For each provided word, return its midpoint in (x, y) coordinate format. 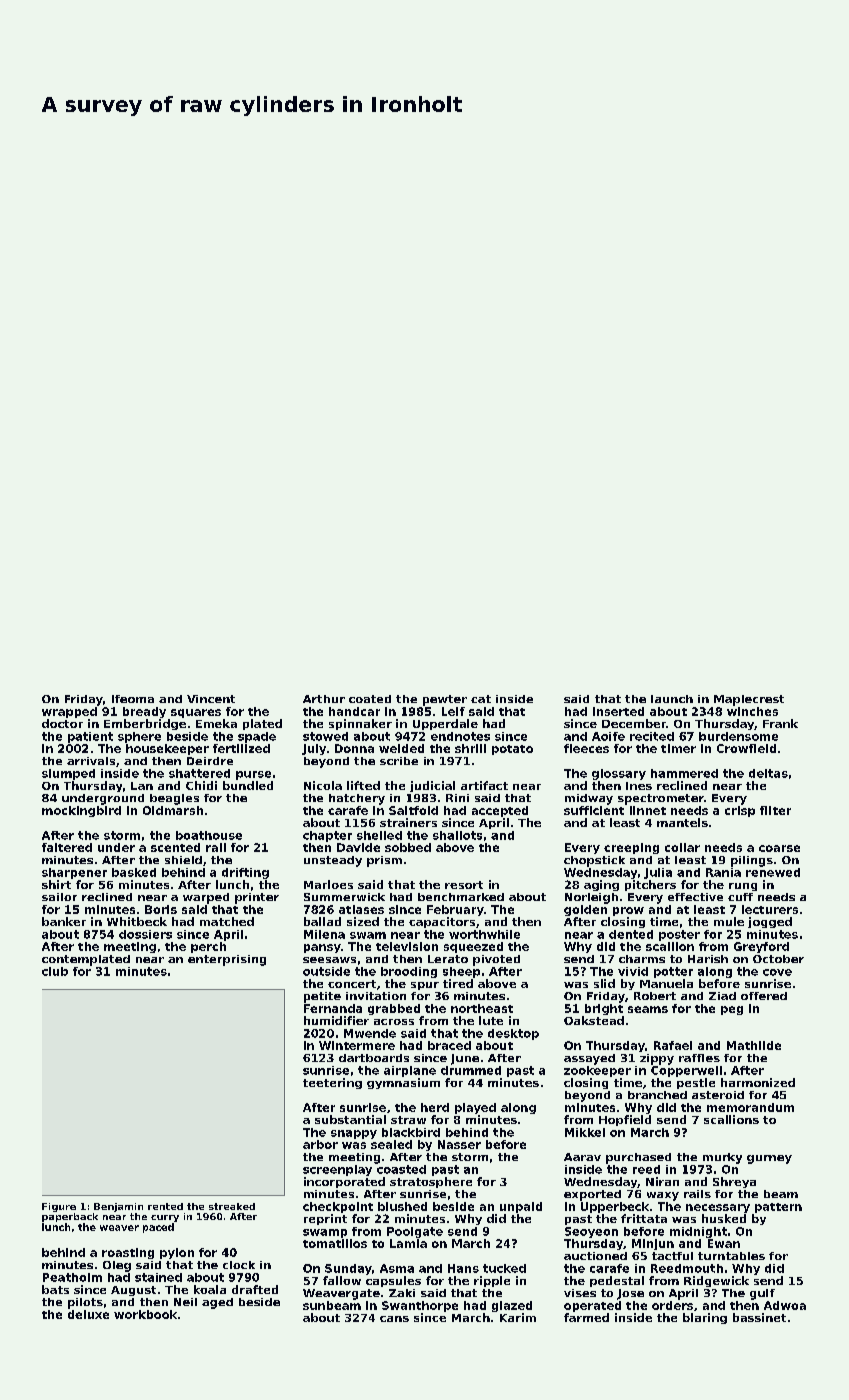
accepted (500, 811)
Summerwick (344, 897)
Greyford (761, 947)
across (394, 1022)
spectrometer (661, 799)
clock (239, 1265)
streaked (232, 1206)
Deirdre (210, 761)
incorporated (344, 1182)
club (55, 971)
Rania (723, 872)
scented (175, 847)
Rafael (673, 1045)
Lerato (448, 959)
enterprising (227, 960)
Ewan (724, 1243)
